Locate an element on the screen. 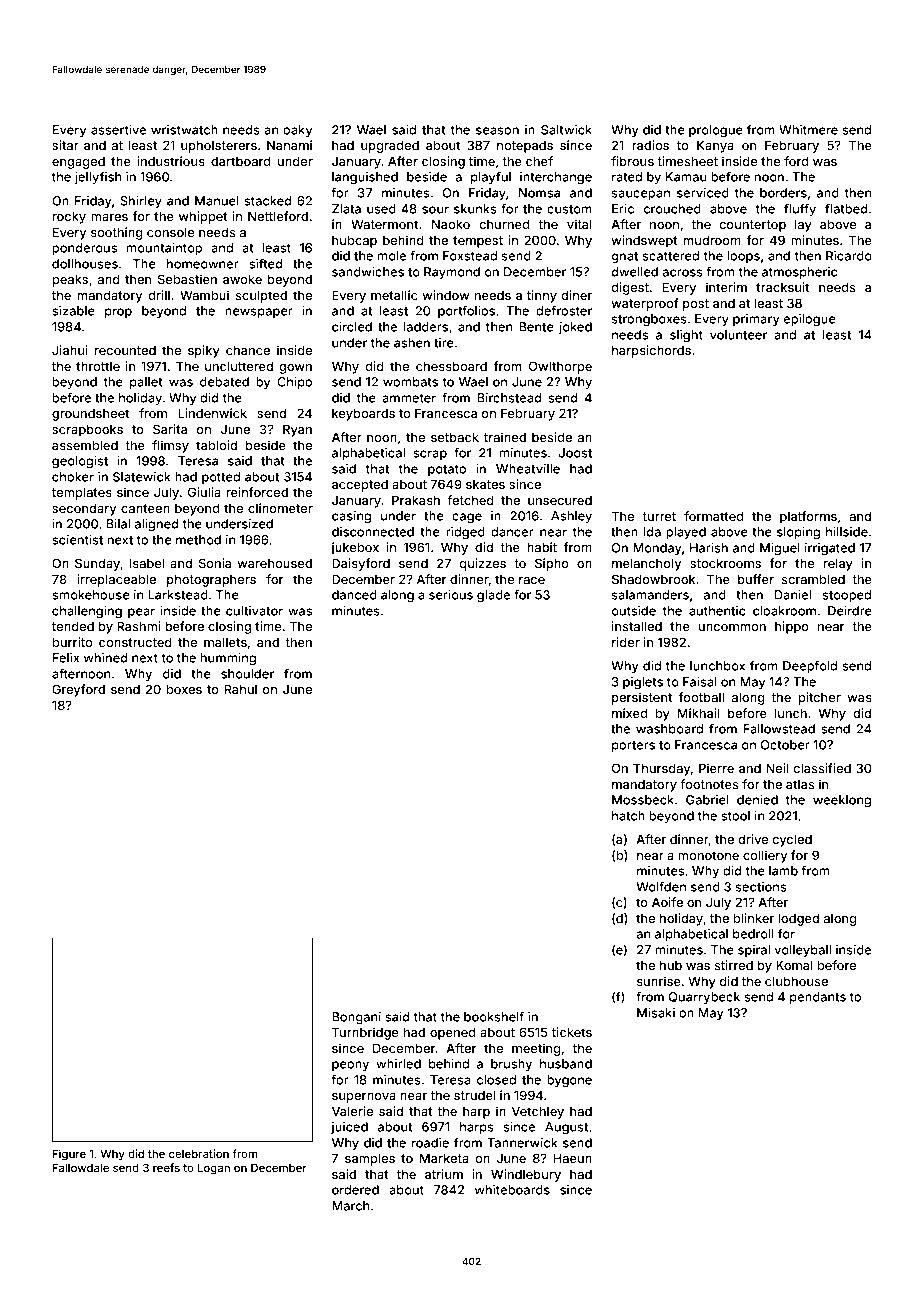 Image resolution: width=924 pixels, height=1308 pixels. Rahul is located at coordinates (240, 689).
